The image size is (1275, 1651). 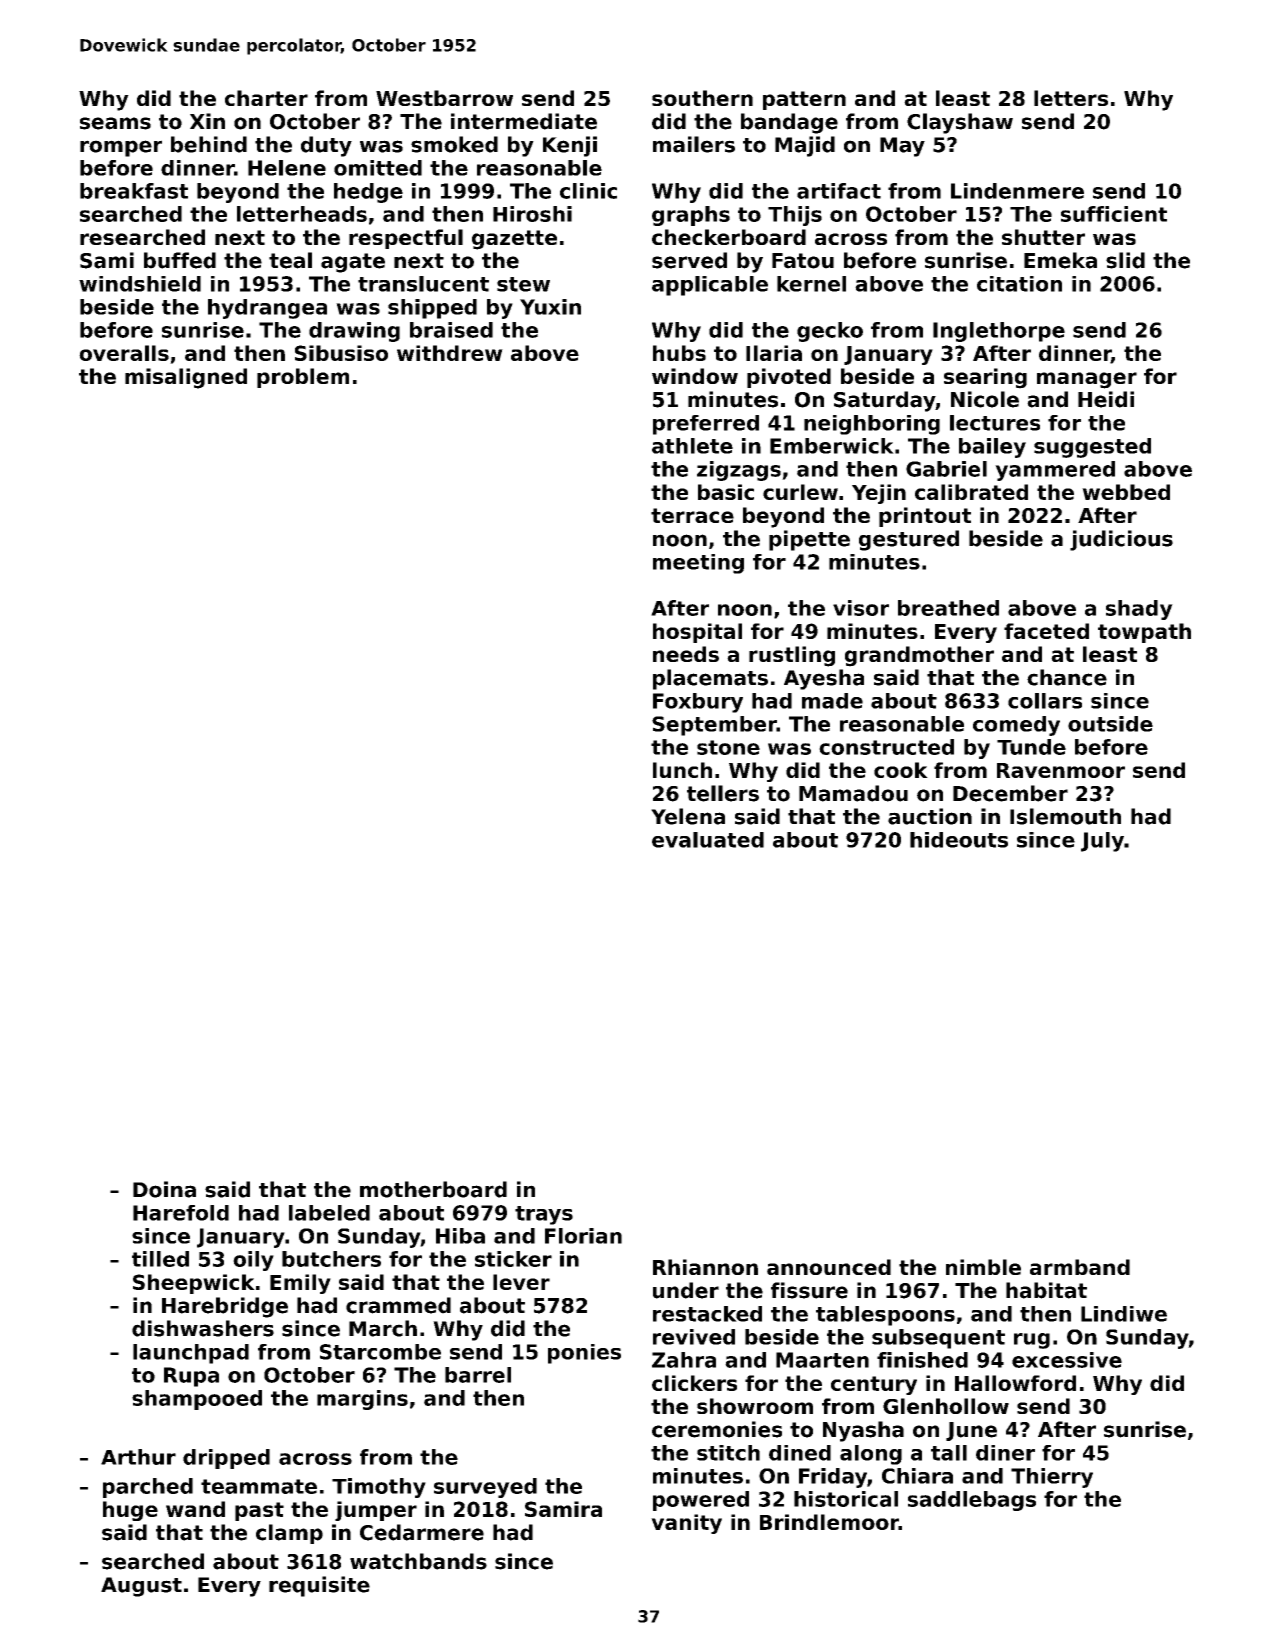 What do you see at coordinates (115, 123) in the screenshot?
I see `seams` at bounding box center [115, 123].
